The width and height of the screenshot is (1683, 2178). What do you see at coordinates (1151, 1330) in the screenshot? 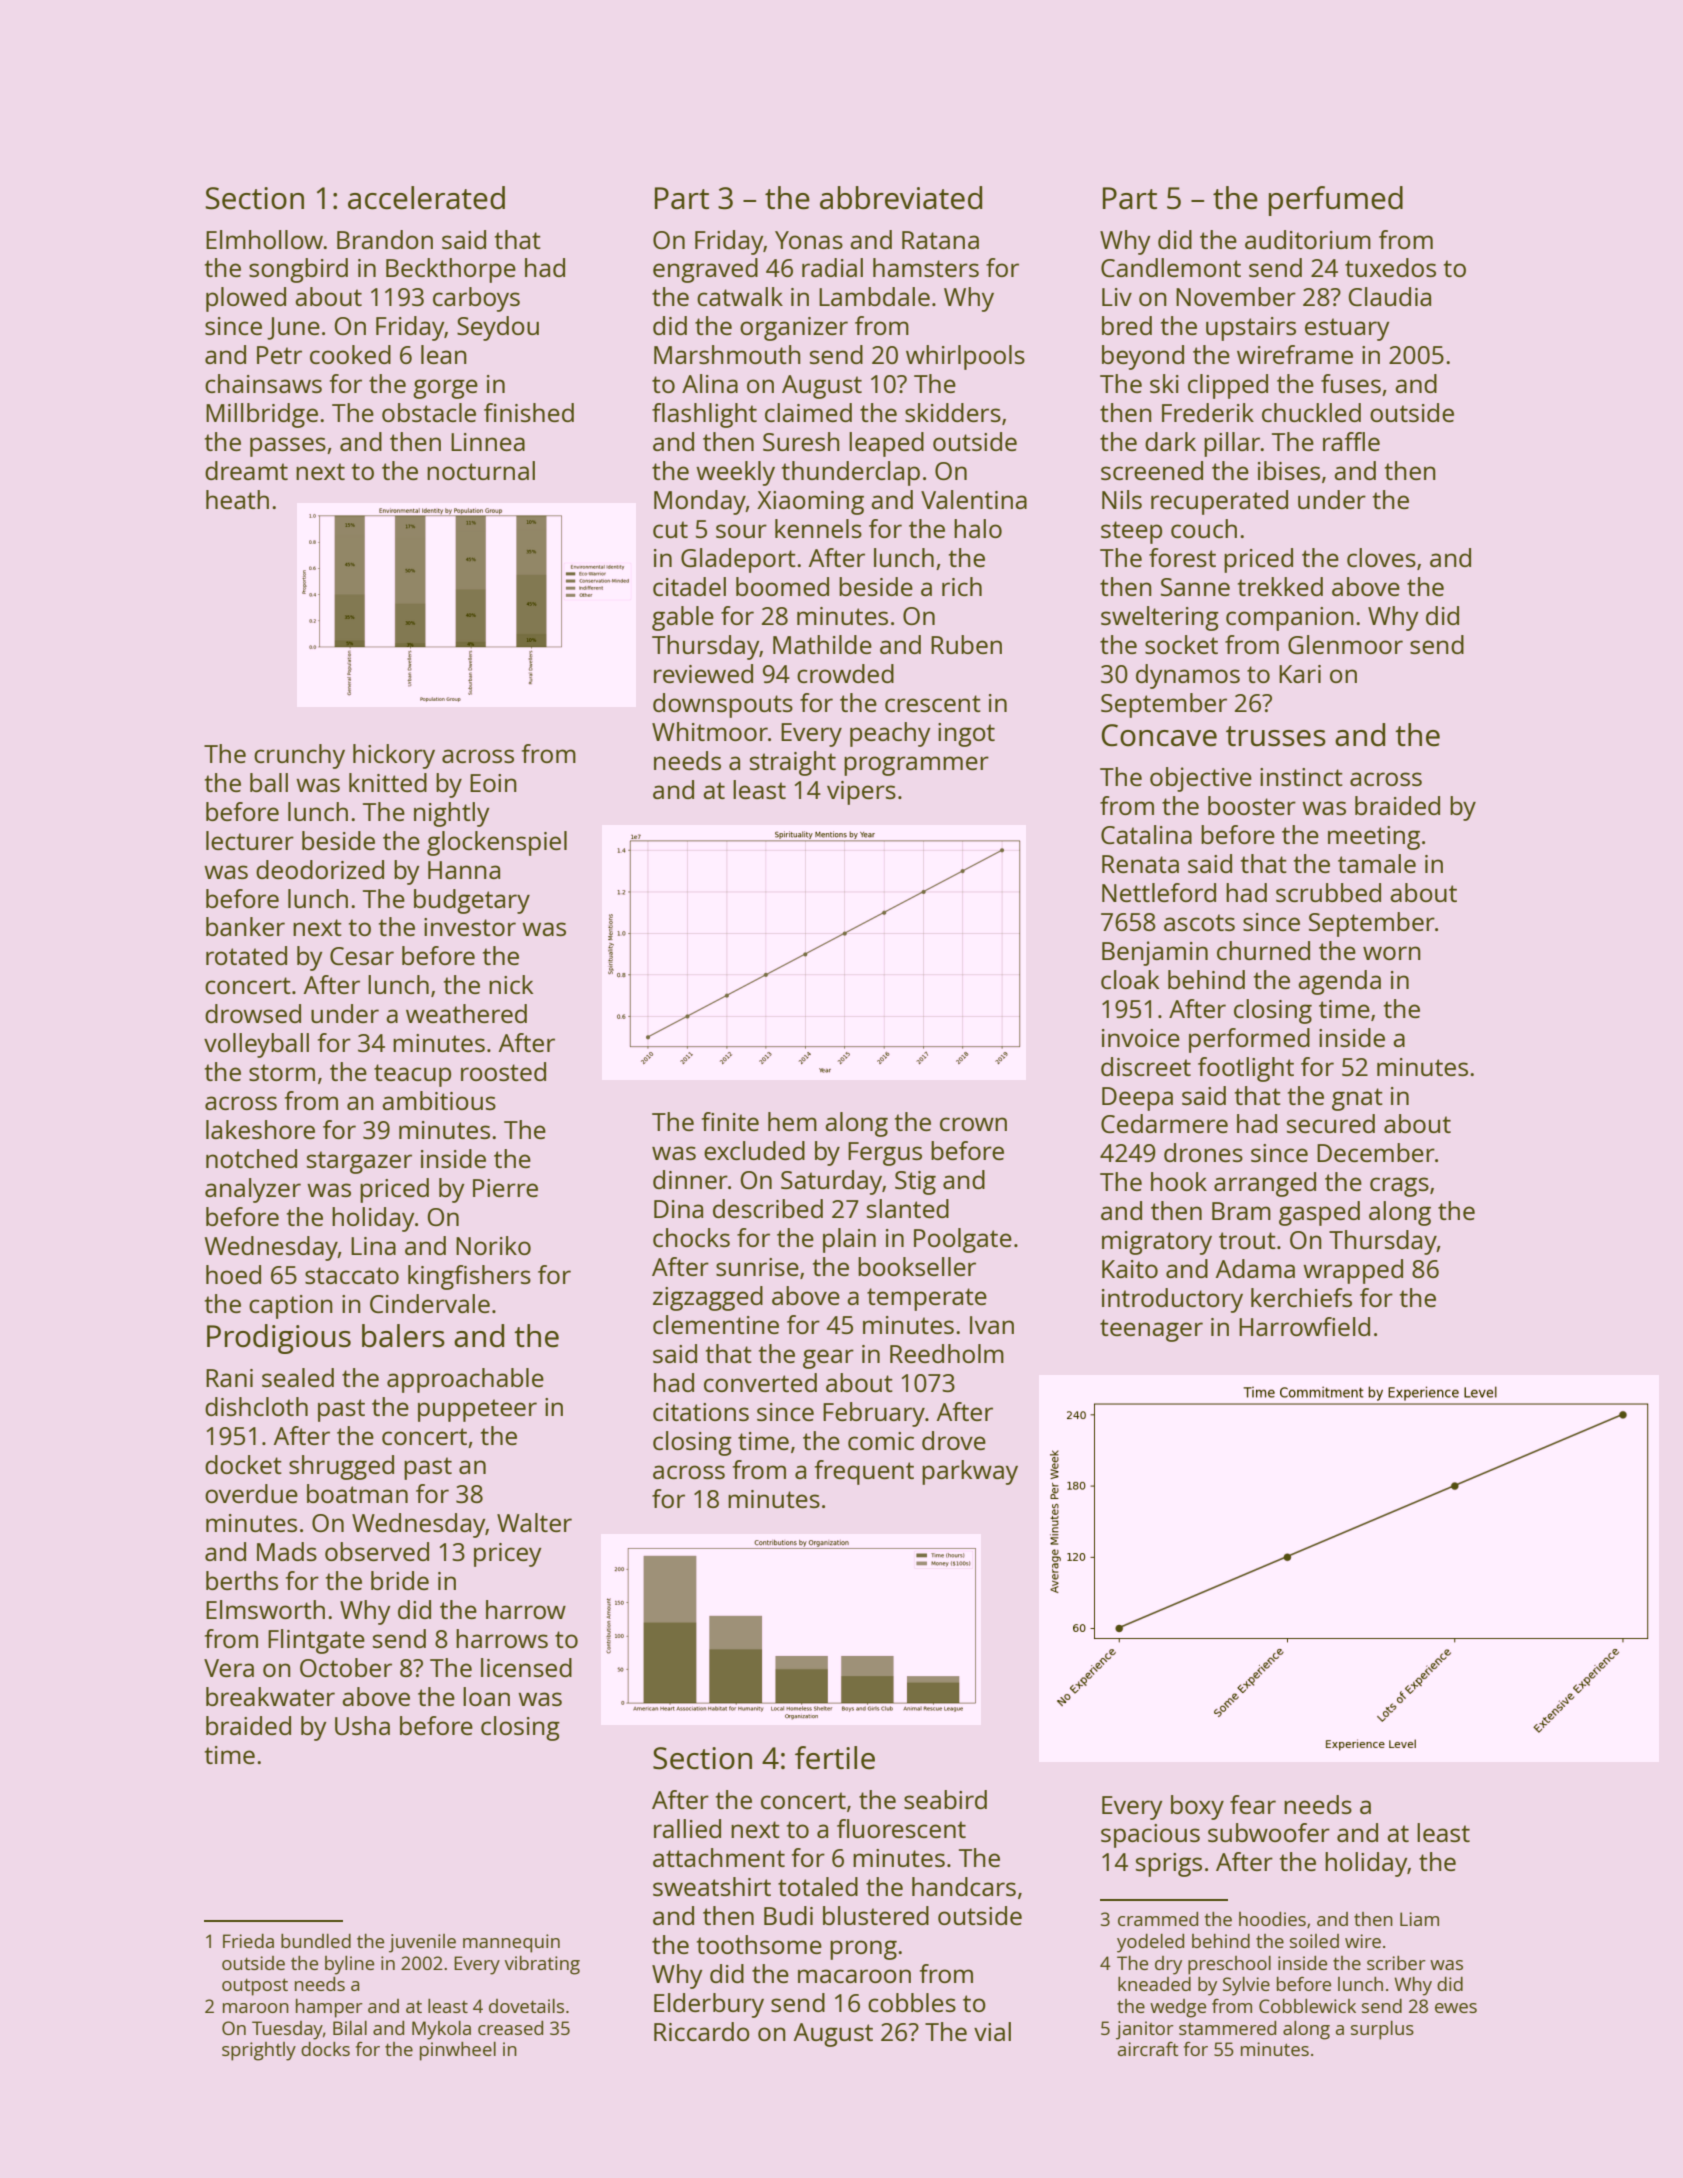
I see `teenager` at bounding box center [1151, 1330].
